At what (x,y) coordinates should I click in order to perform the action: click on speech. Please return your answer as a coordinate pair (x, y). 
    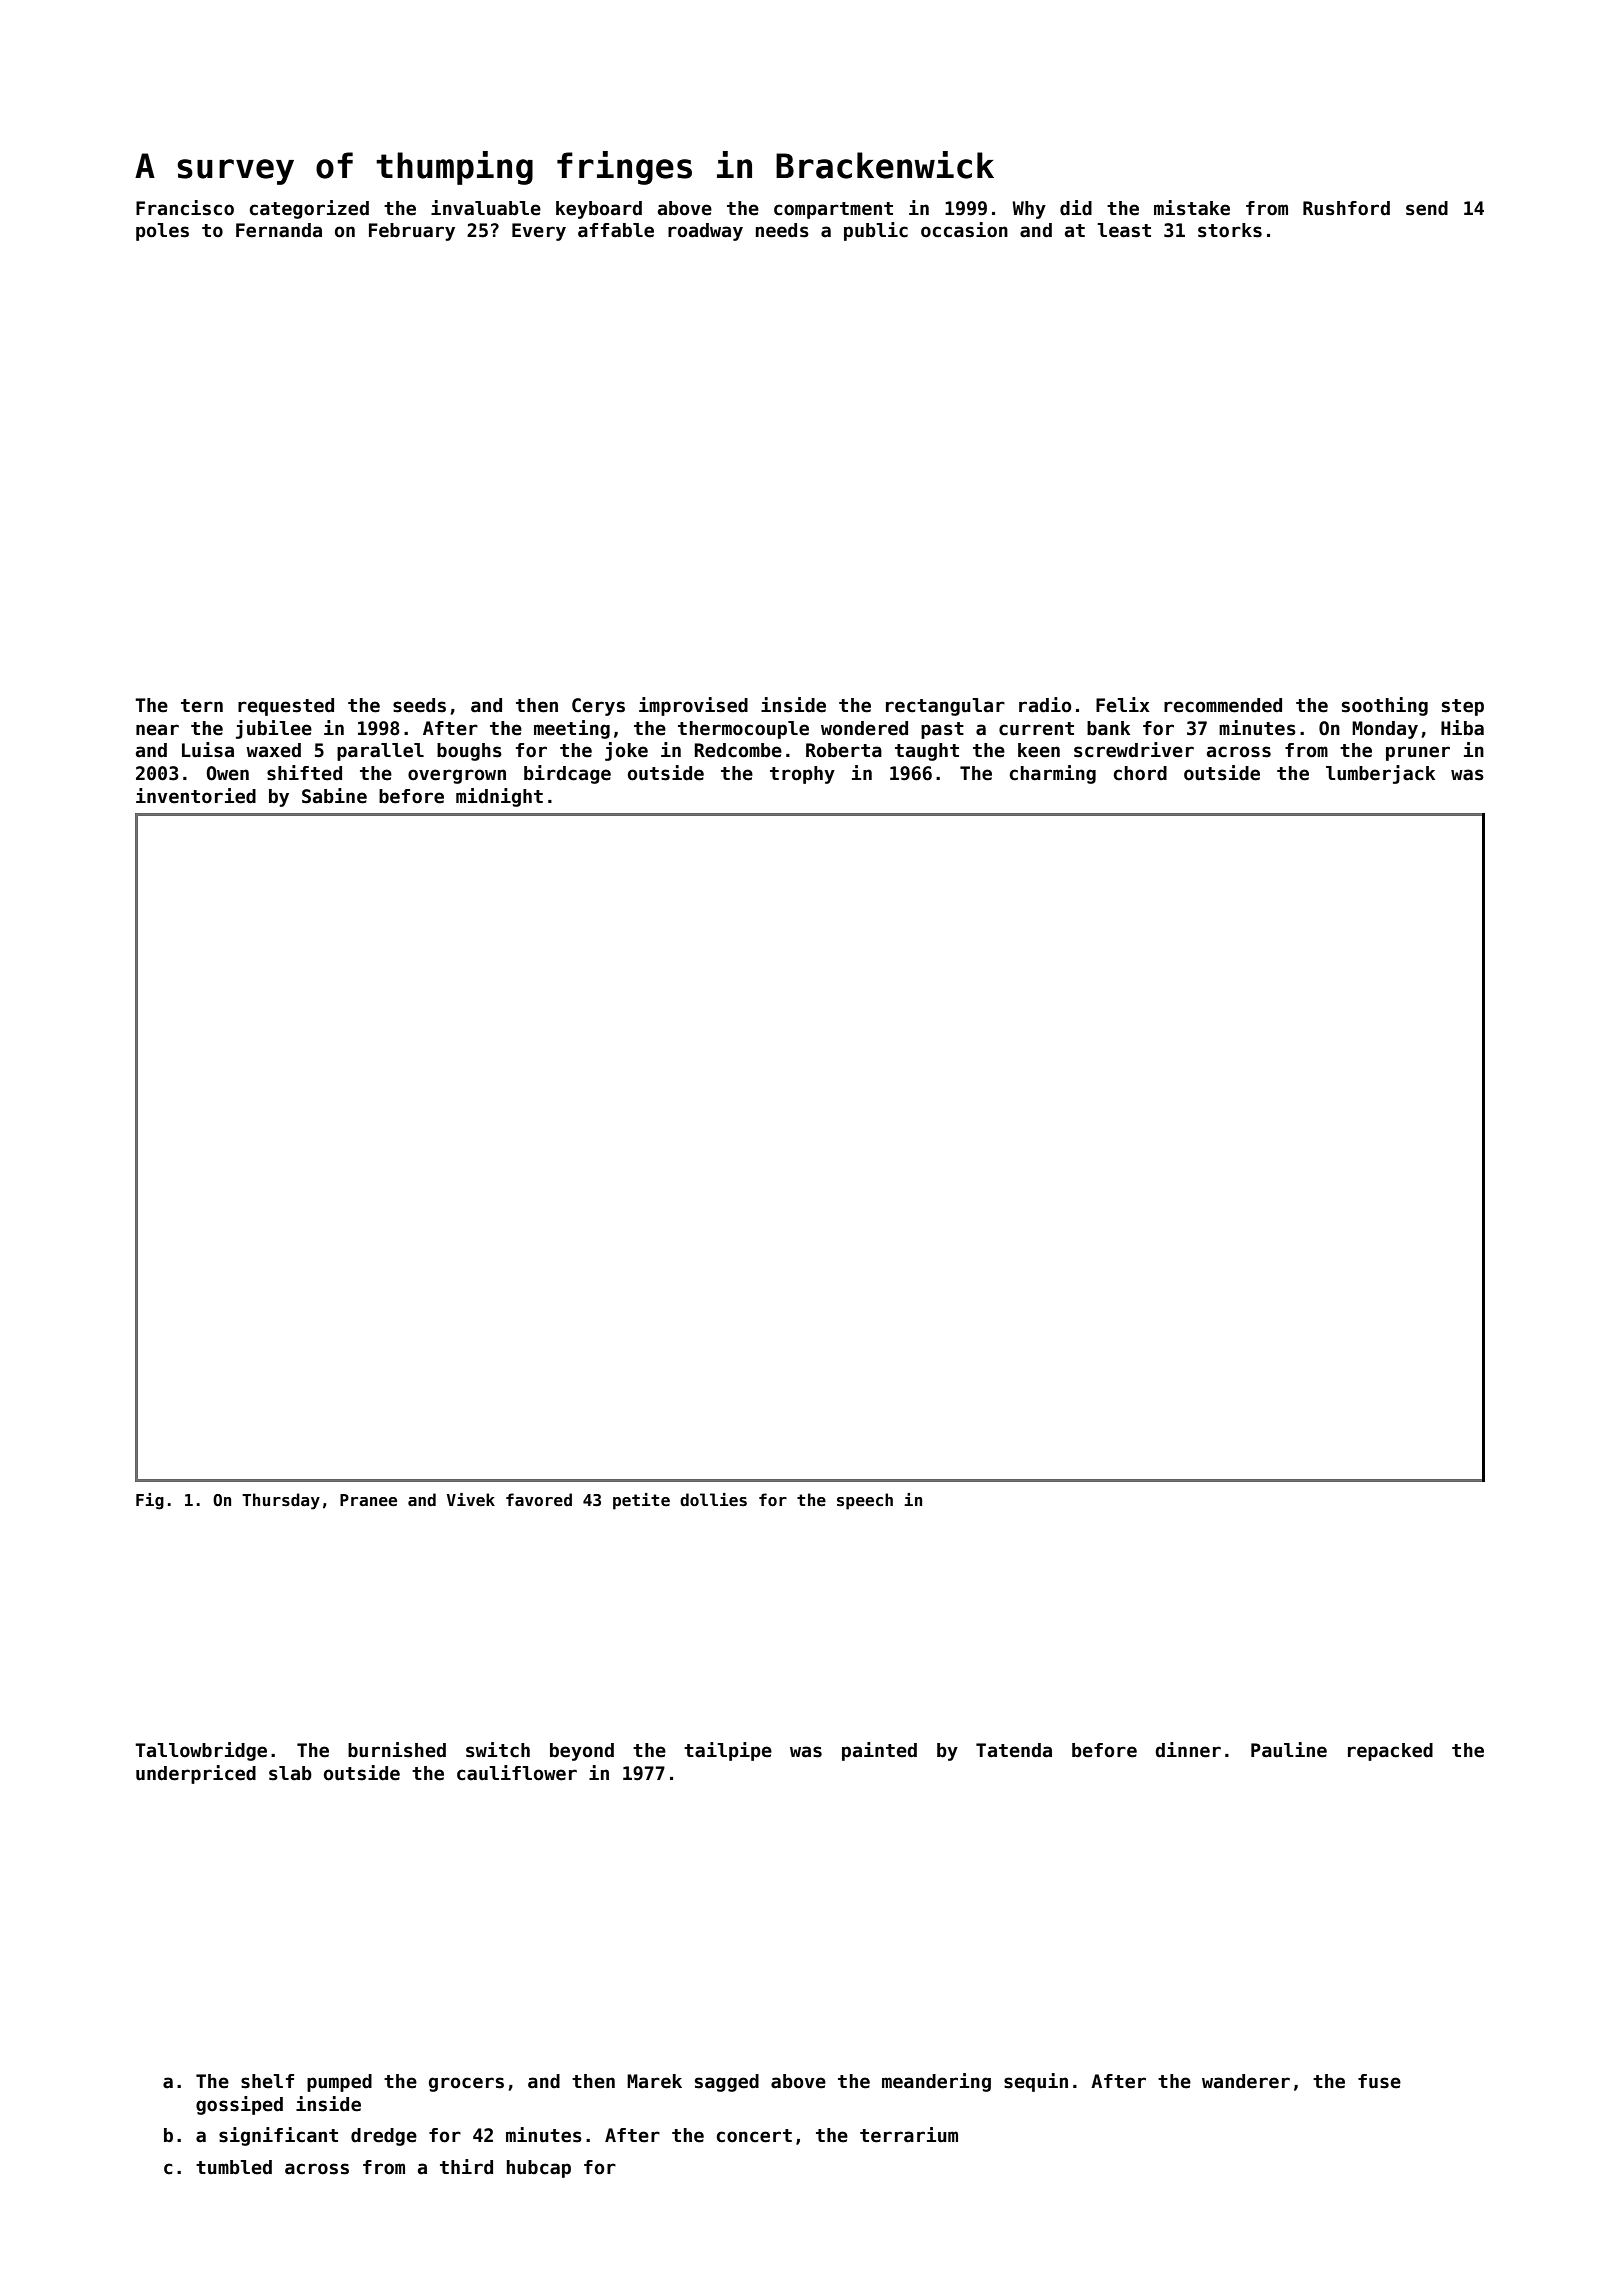
    Looking at the image, I should click on (865, 1501).
